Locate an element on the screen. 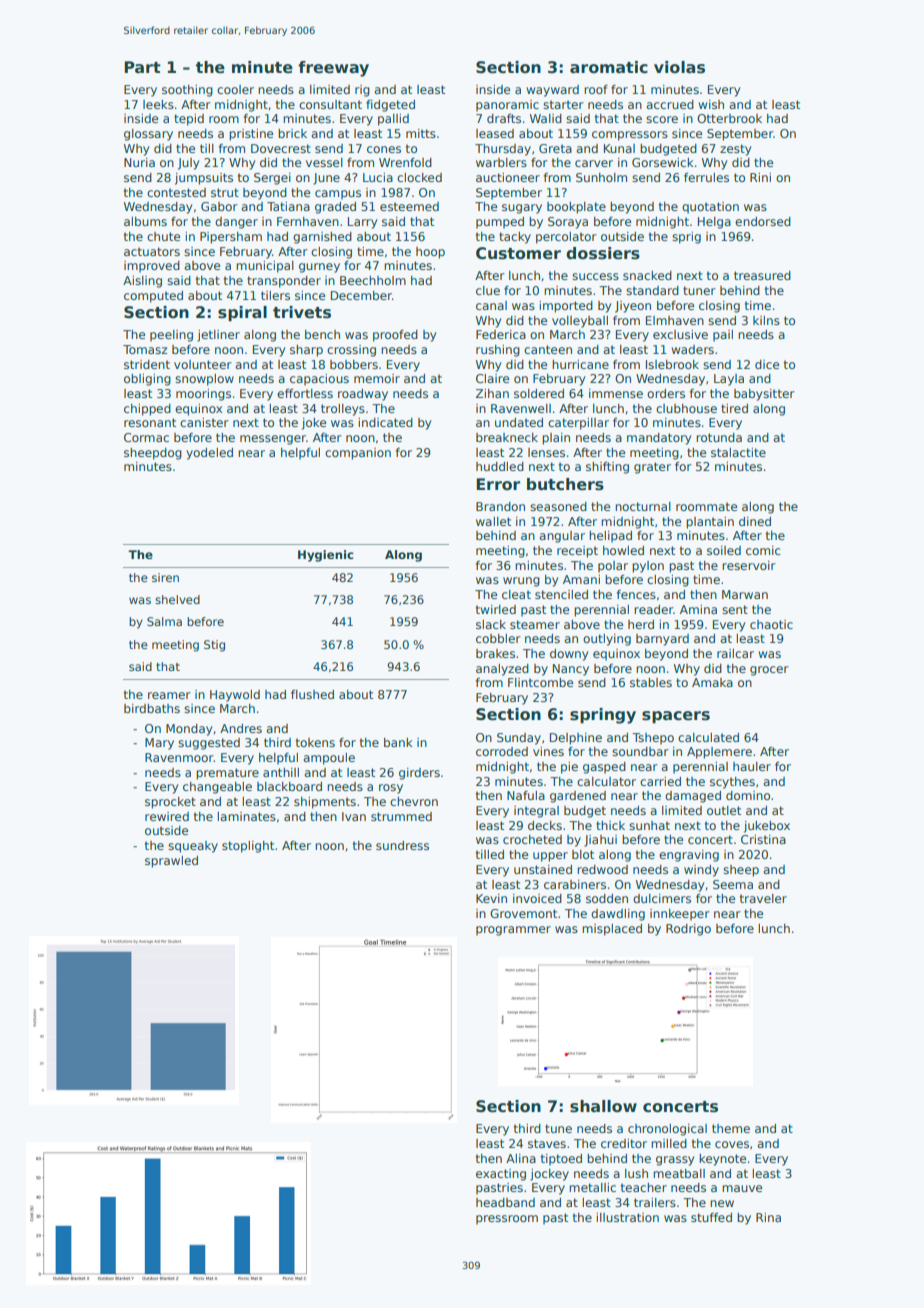  Otterbrook is located at coordinates (729, 118).
